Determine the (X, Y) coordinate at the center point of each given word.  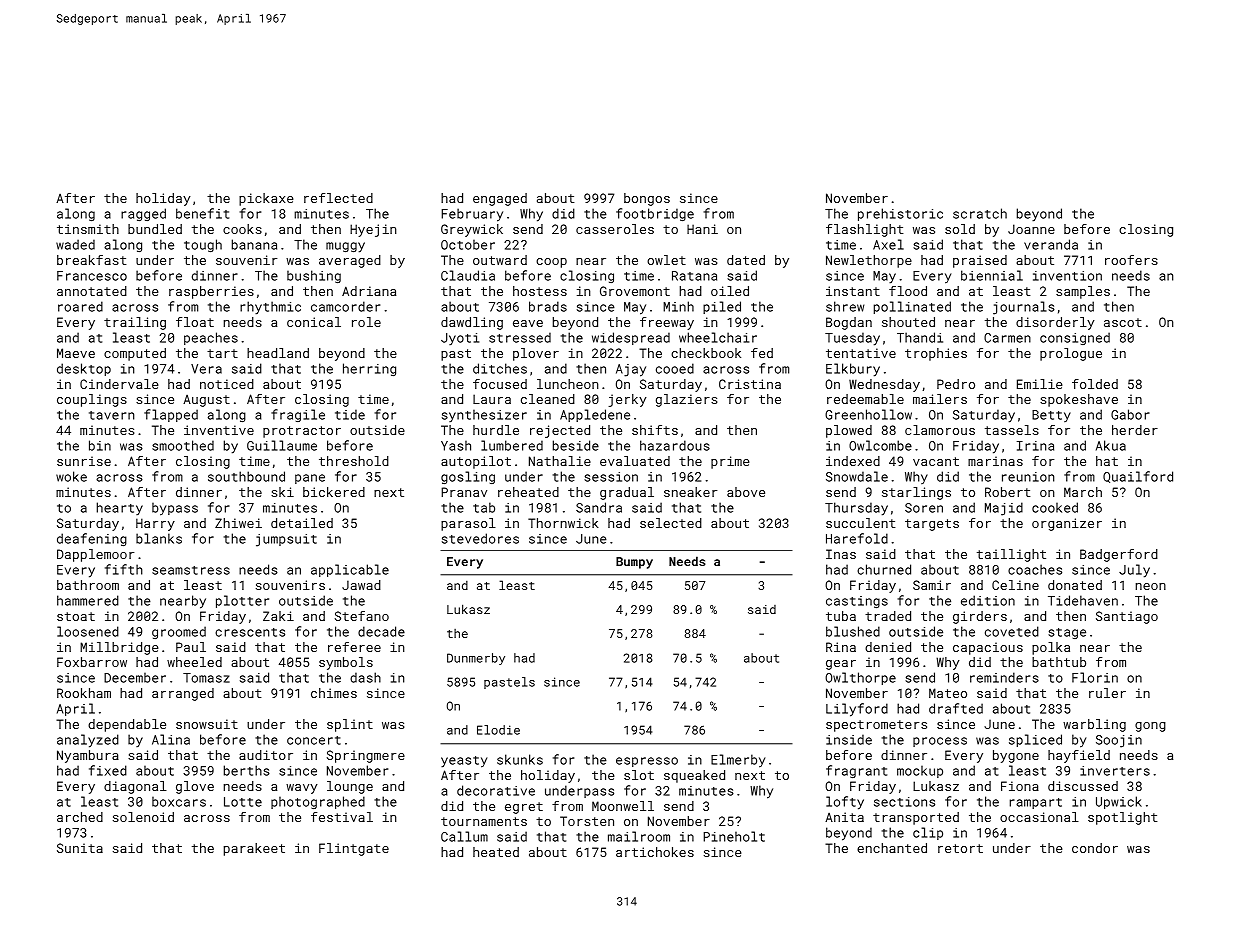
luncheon (567, 384)
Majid (1004, 509)
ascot (1123, 322)
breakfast (92, 260)
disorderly (1055, 323)
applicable (350, 570)
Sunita (80, 848)
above (746, 492)
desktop (84, 369)
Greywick (472, 230)
